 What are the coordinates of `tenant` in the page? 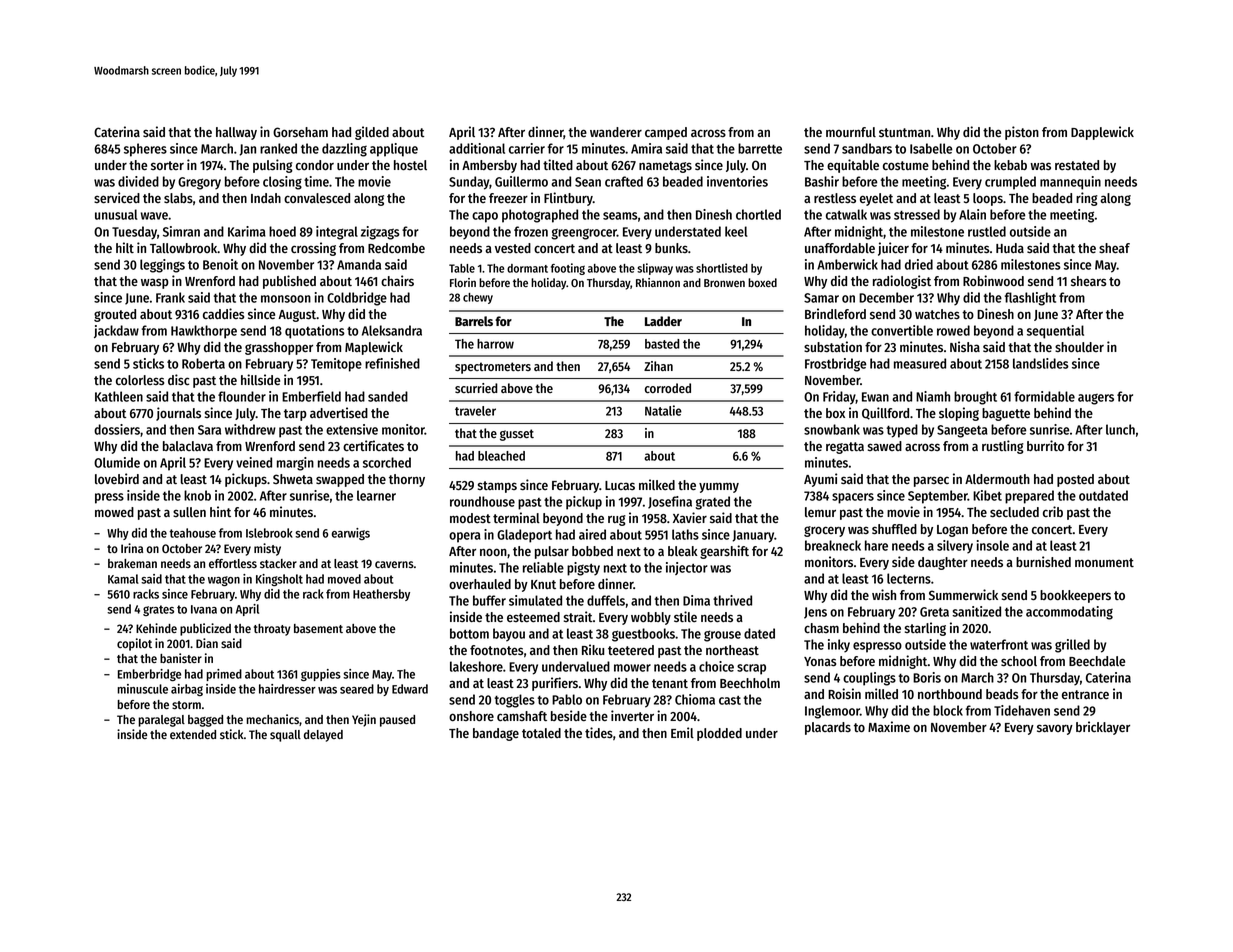 It's located at (670, 683).
